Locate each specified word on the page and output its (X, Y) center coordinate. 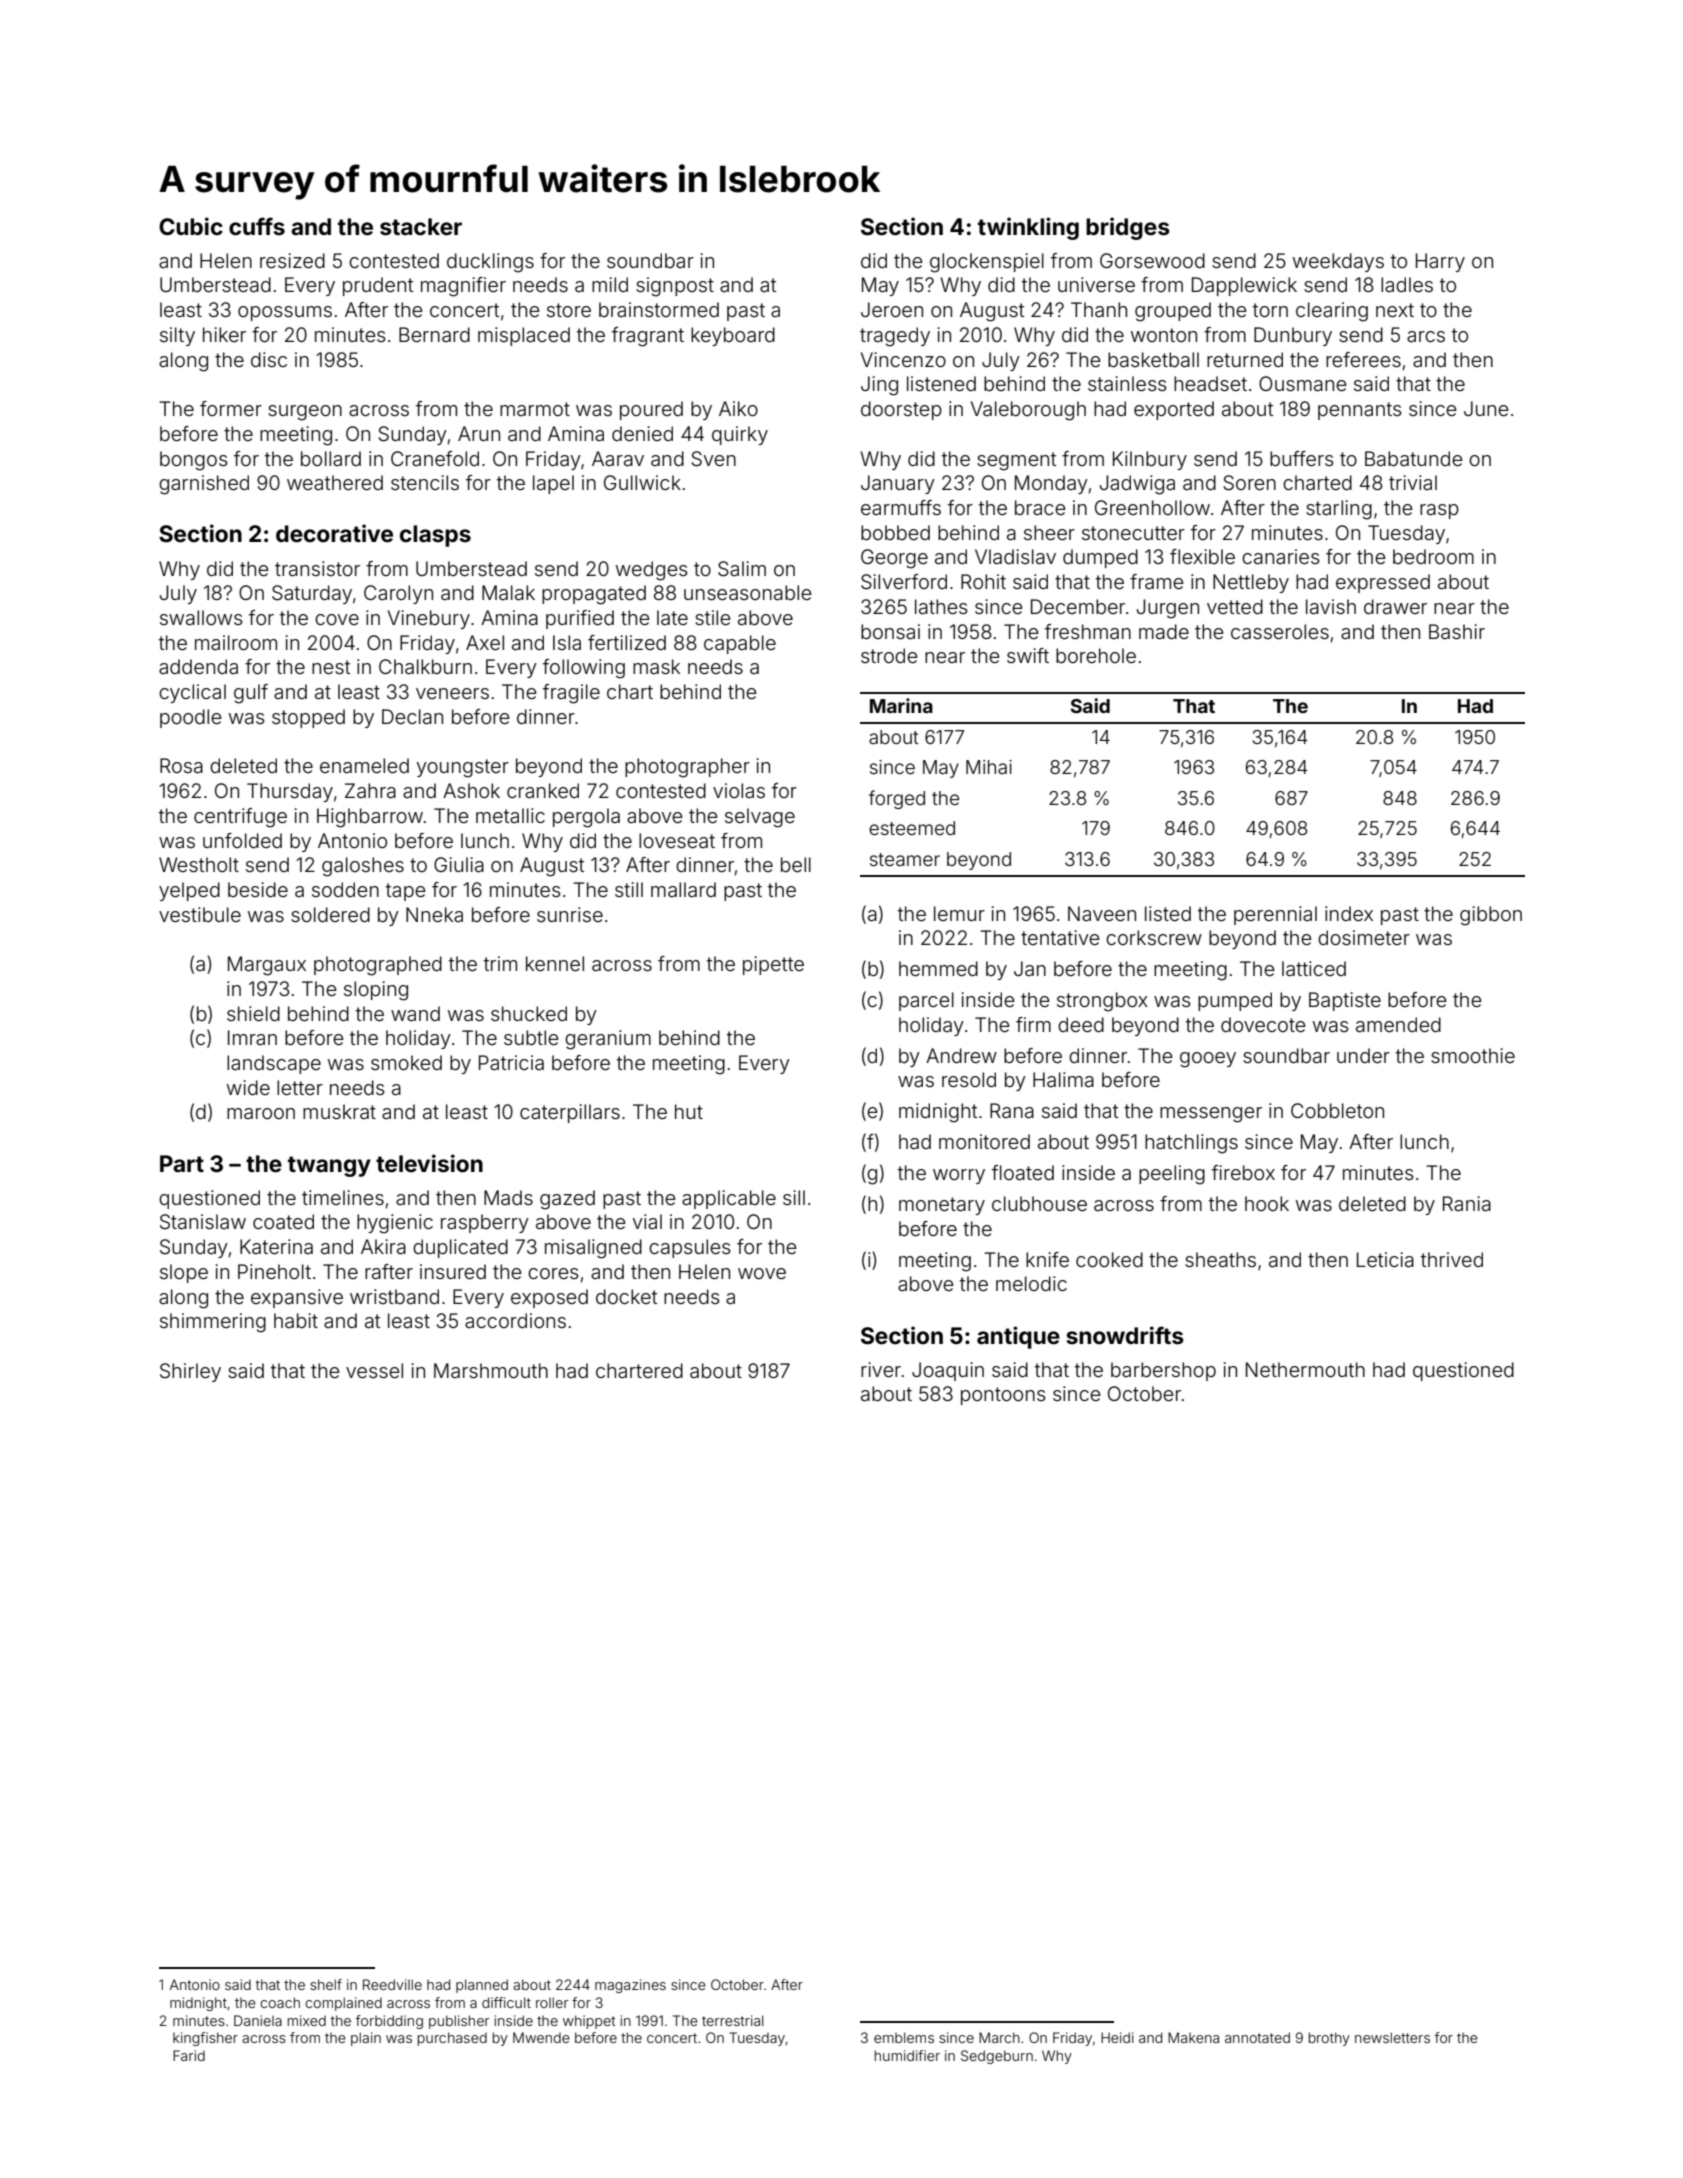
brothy (1329, 2039)
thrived (1452, 1259)
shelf (326, 1984)
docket (626, 1296)
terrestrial (733, 2020)
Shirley (190, 1372)
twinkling (1028, 228)
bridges (1128, 228)
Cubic (191, 226)
